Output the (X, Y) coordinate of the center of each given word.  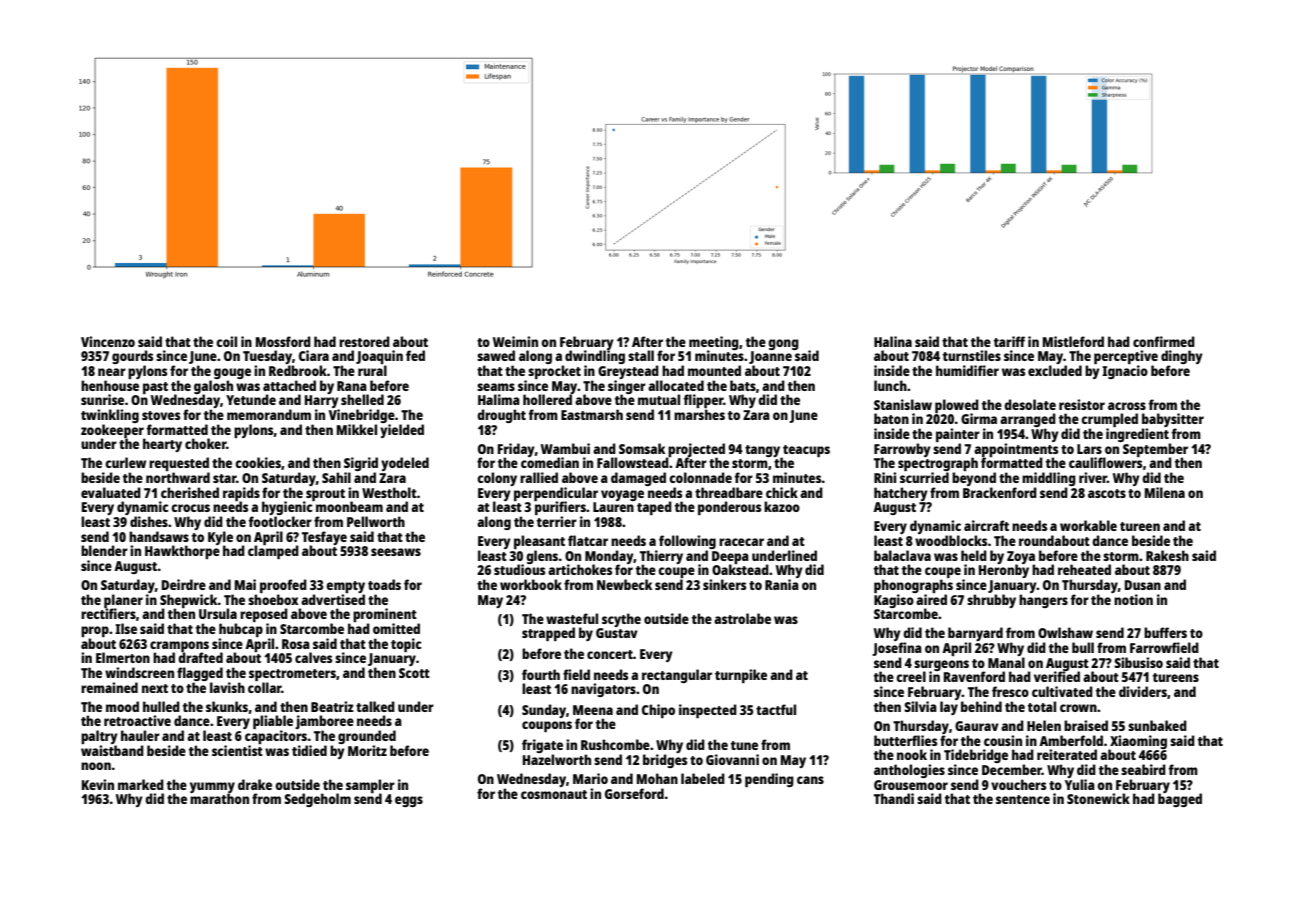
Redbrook (298, 370)
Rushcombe (615, 744)
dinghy (1182, 357)
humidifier (967, 370)
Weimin (515, 341)
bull (1083, 647)
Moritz (367, 750)
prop (95, 631)
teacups (806, 451)
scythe (621, 620)
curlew (125, 462)
